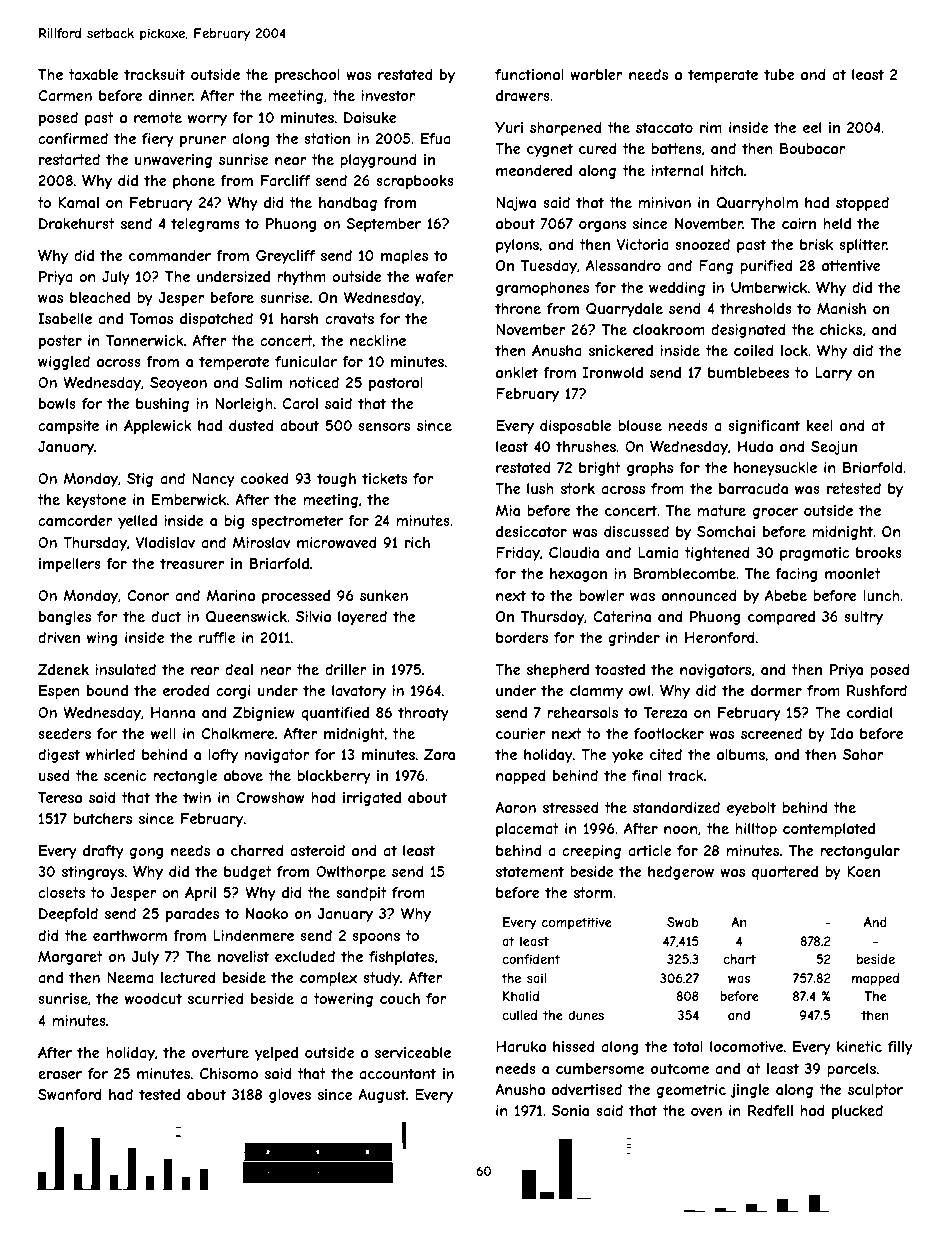 The height and width of the screenshot is (1233, 952). I want to click on cooked, so click(265, 478).
